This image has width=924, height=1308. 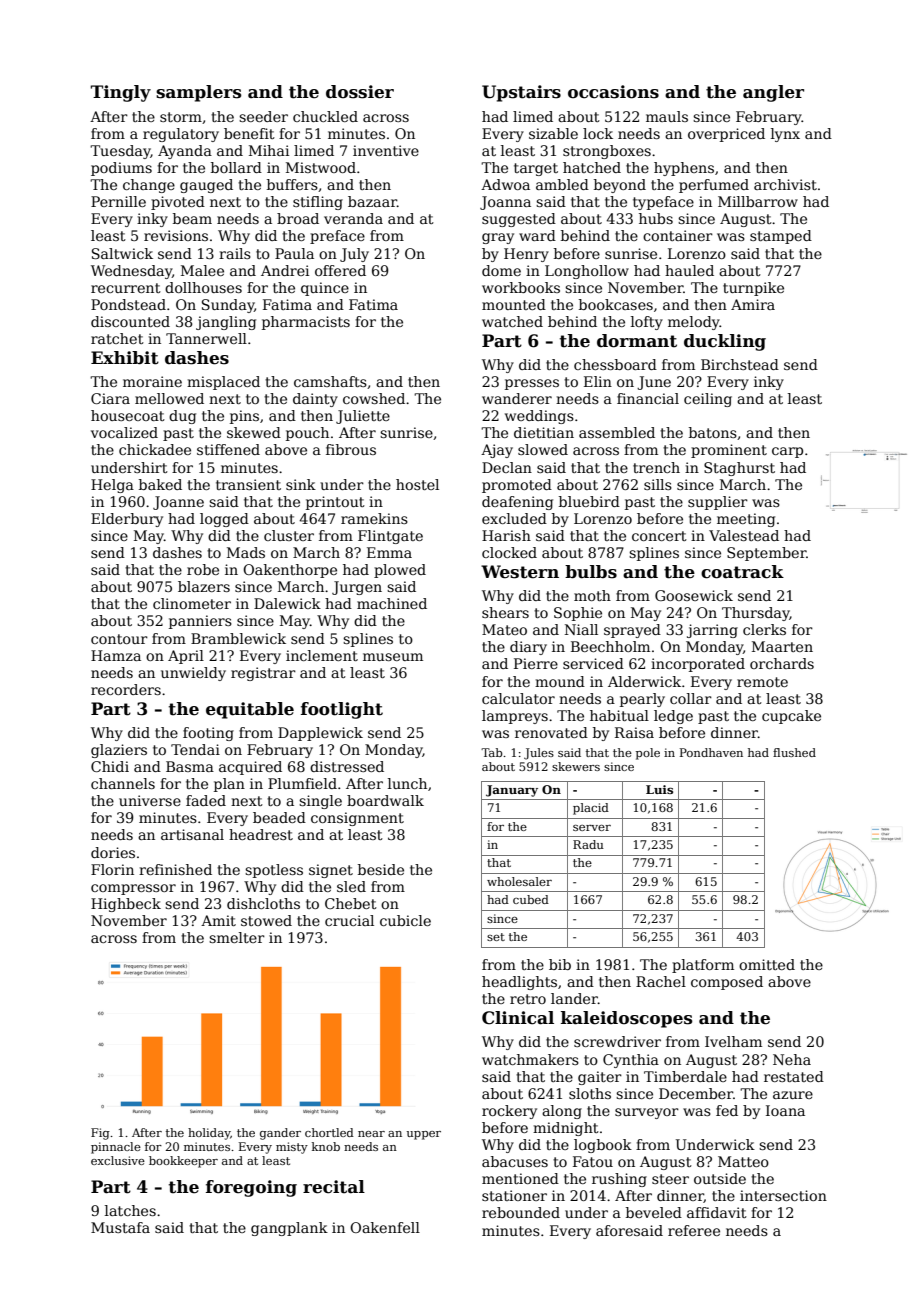 What do you see at coordinates (703, 966) in the image?
I see `platform` at bounding box center [703, 966].
